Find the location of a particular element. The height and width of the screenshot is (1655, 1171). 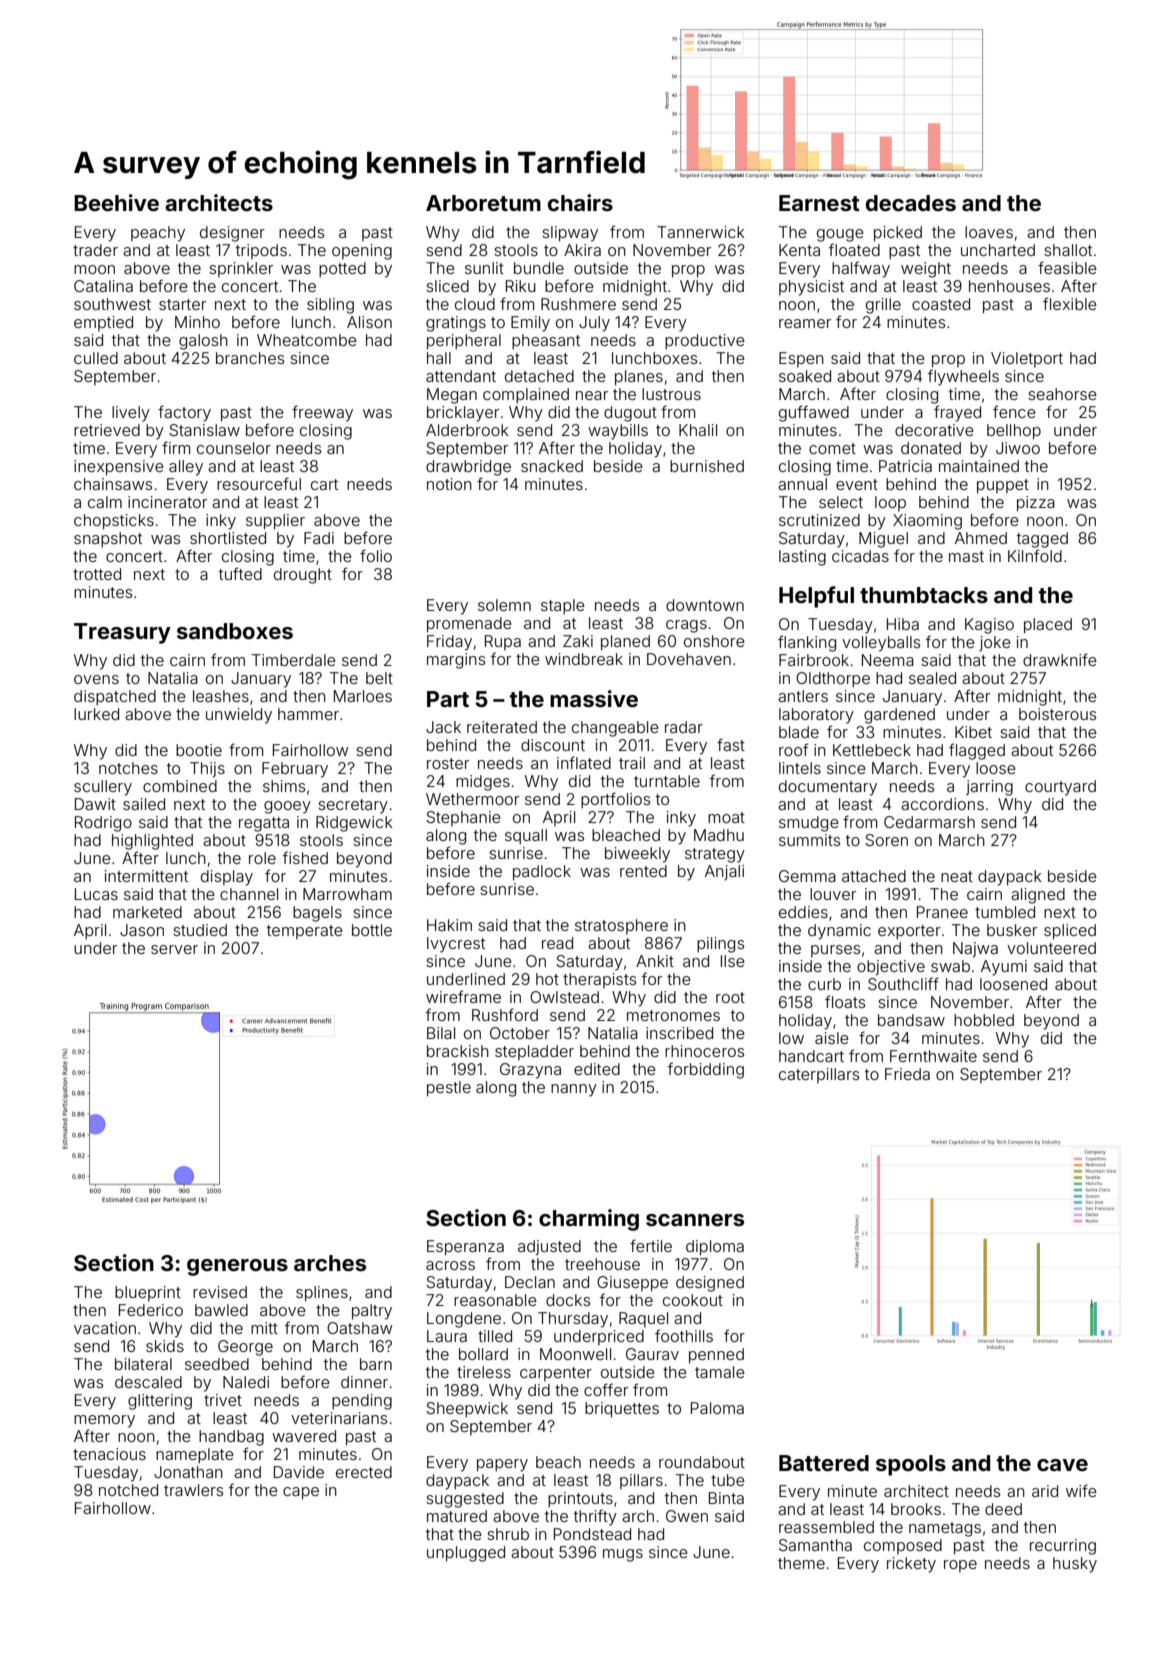

chairs is located at coordinates (580, 202).
